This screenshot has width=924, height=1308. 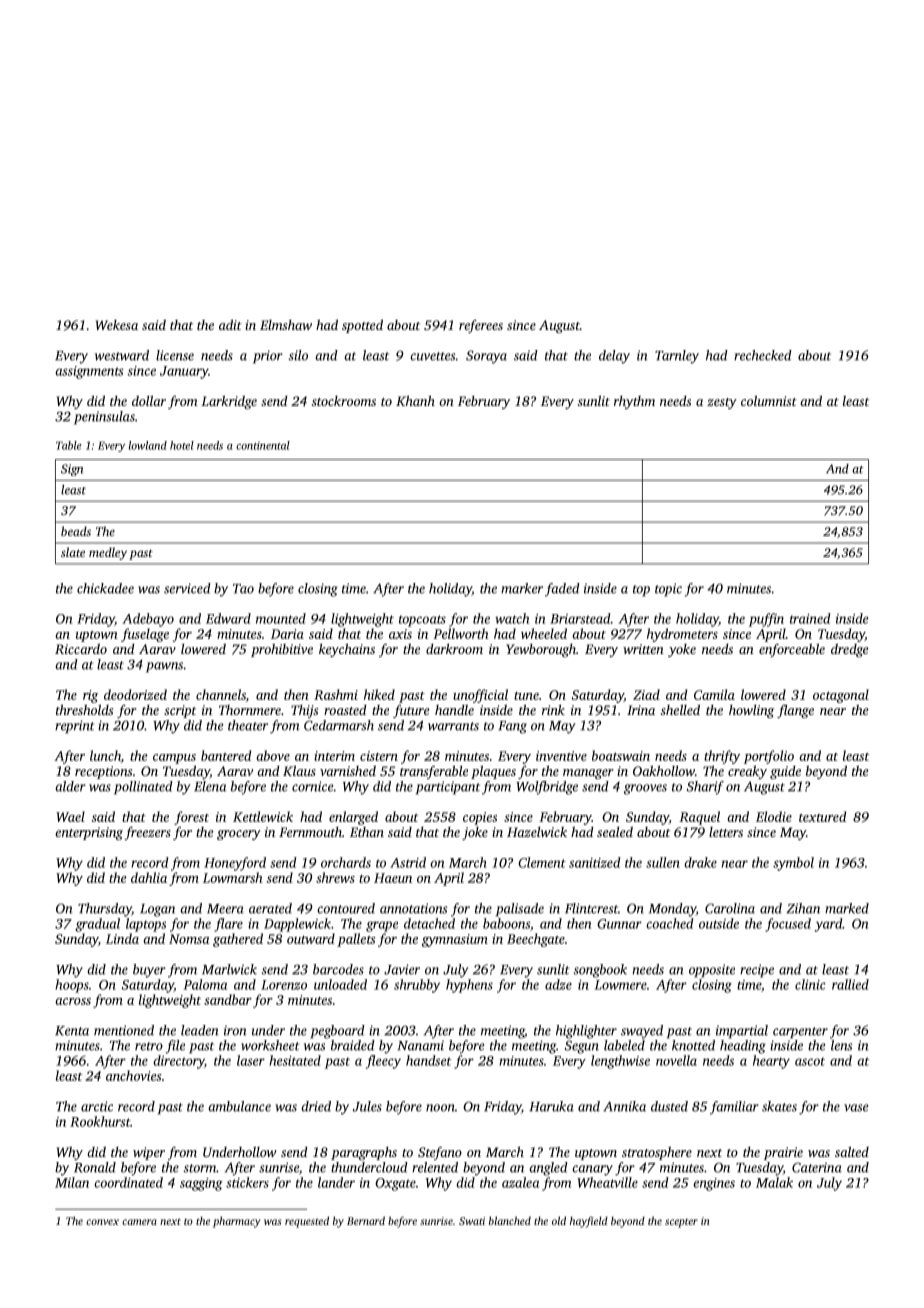 What do you see at coordinates (614, 357) in the screenshot?
I see `delay` at bounding box center [614, 357].
